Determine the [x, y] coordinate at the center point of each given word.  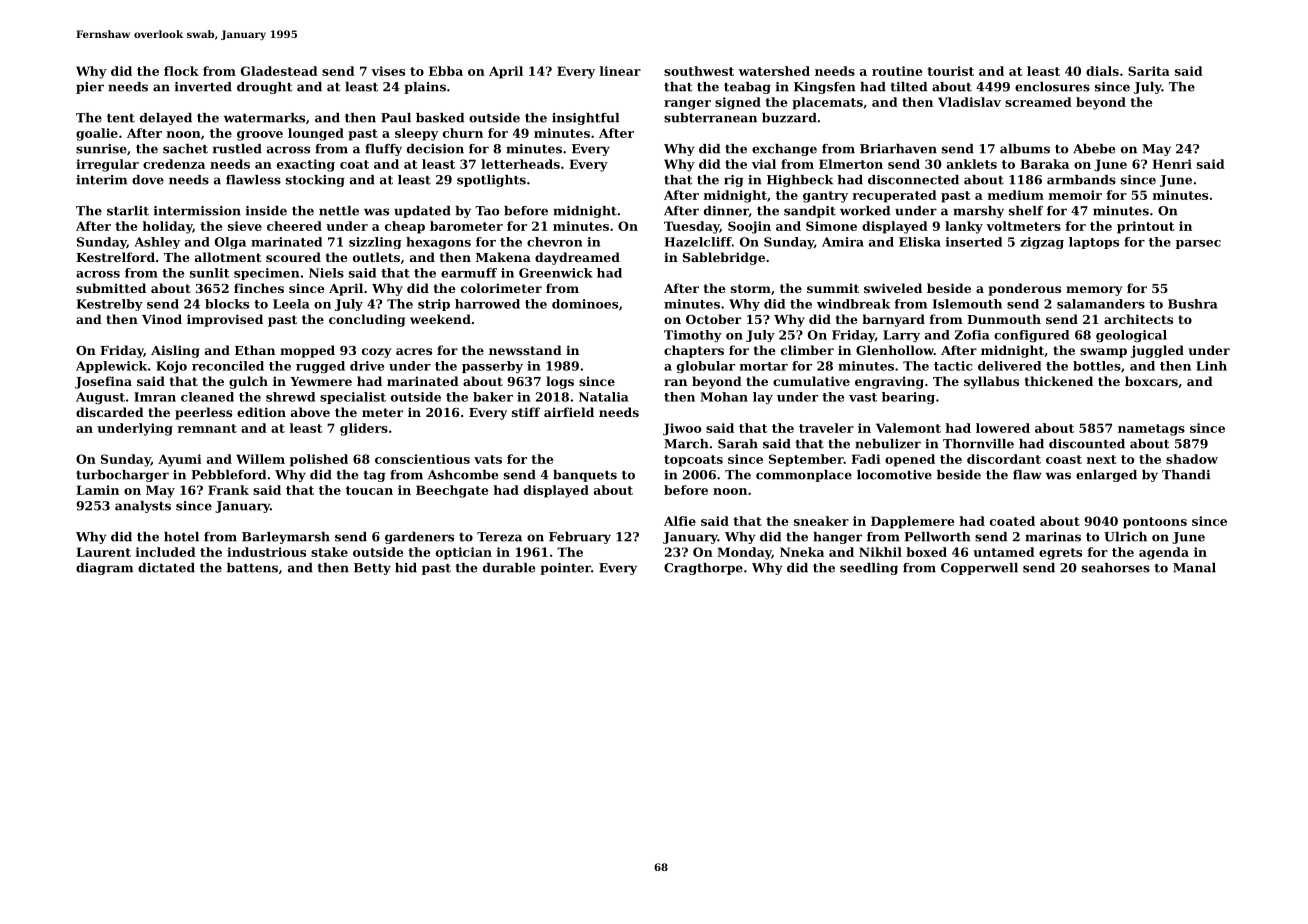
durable [509, 568]
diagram [104, 569]
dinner [726, 211]
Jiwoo [682, 429]
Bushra [1193, 304]
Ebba [446, 71]
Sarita [1149, 71]
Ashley [157, 243]
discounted [1087, 444]
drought [264, 88]
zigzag [1042, 243]
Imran [155, 397]
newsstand [525, 350]
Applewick [111, 367]
